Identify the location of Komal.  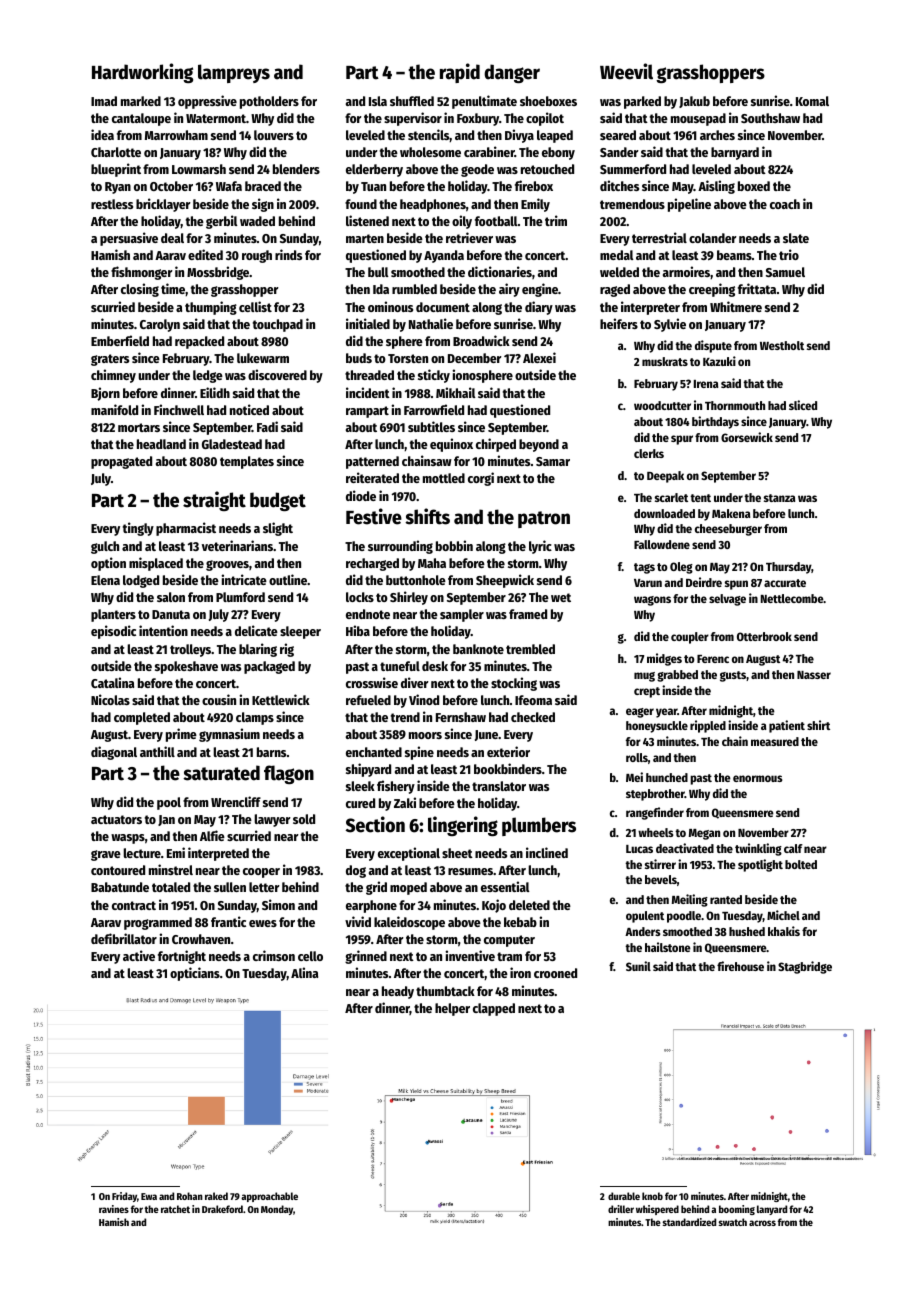
(812, 101).
